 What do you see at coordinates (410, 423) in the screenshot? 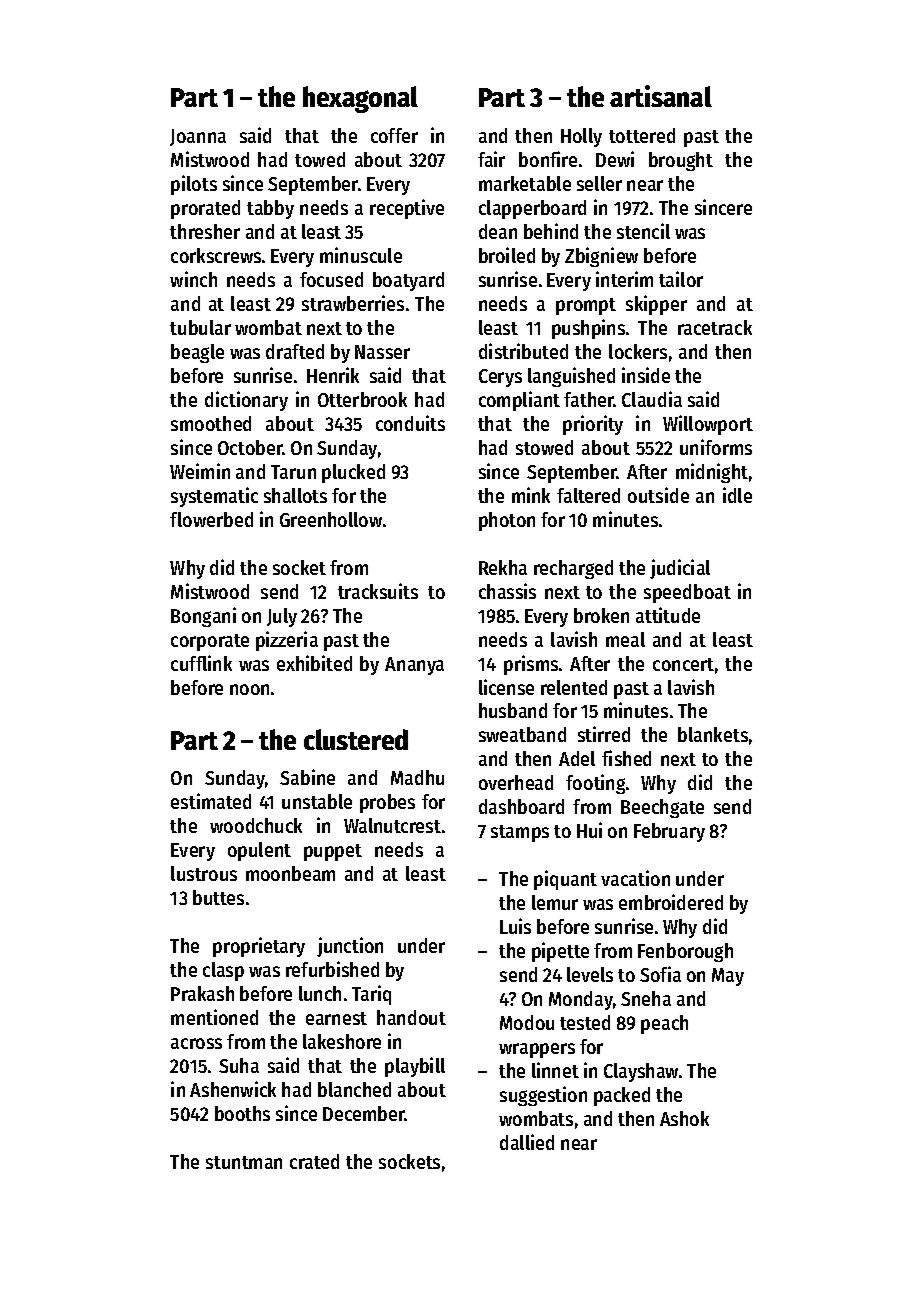
I see `conduits` at bounding box center [410, 423].
